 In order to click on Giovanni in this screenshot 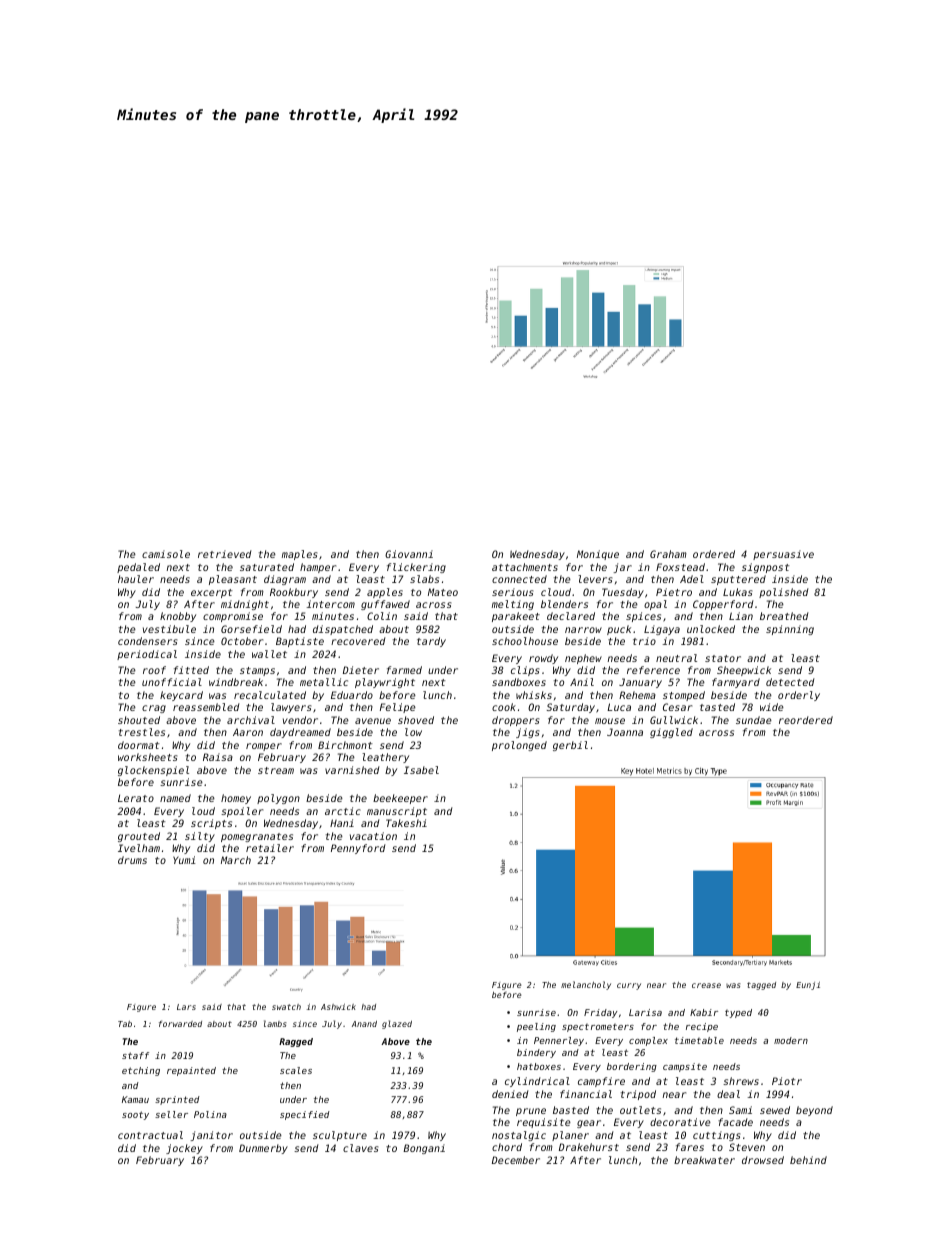, I will do `click(409, 554)`.
